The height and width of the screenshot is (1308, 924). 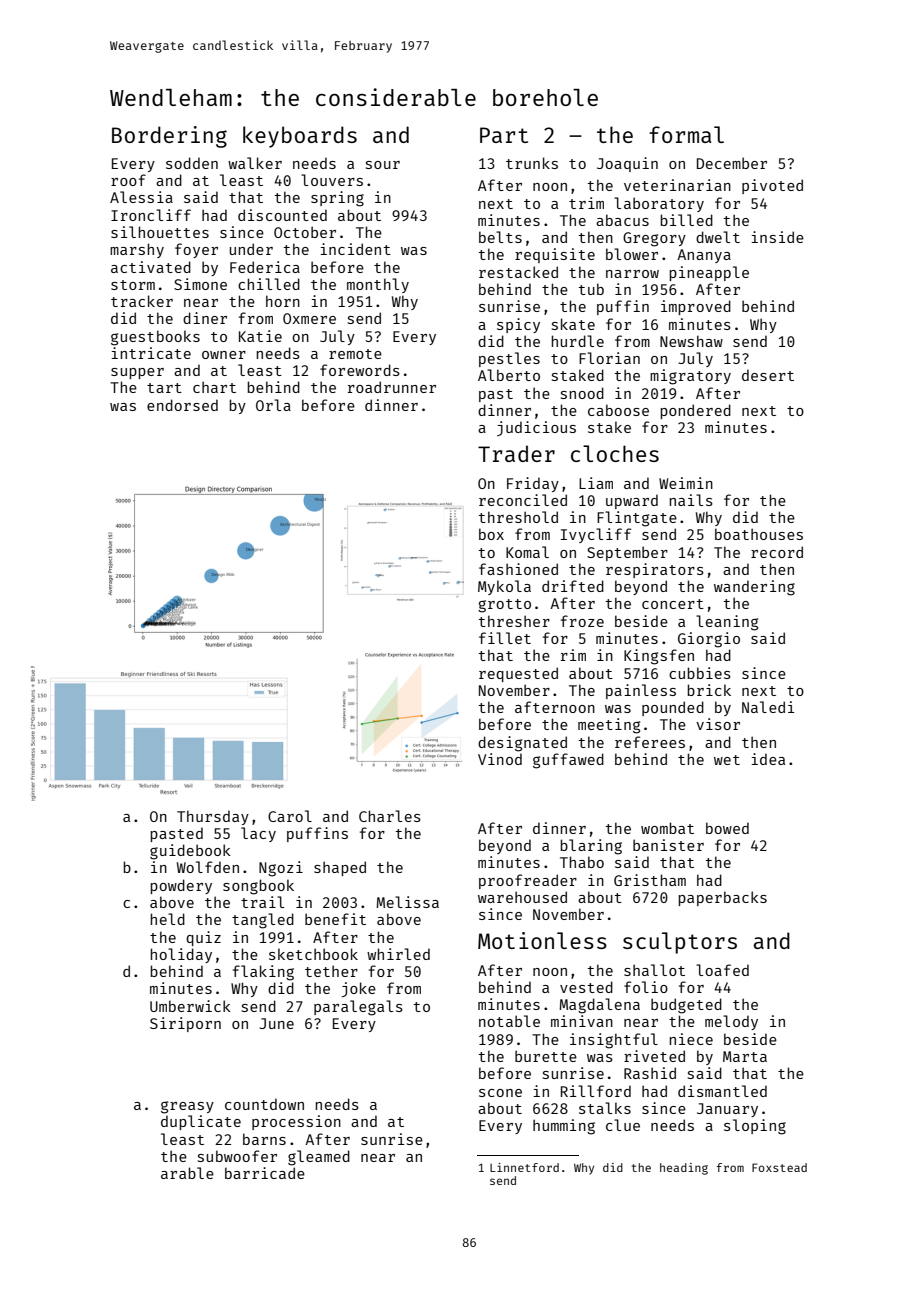 I want to click on Carol, so click(x=290, y=816).
